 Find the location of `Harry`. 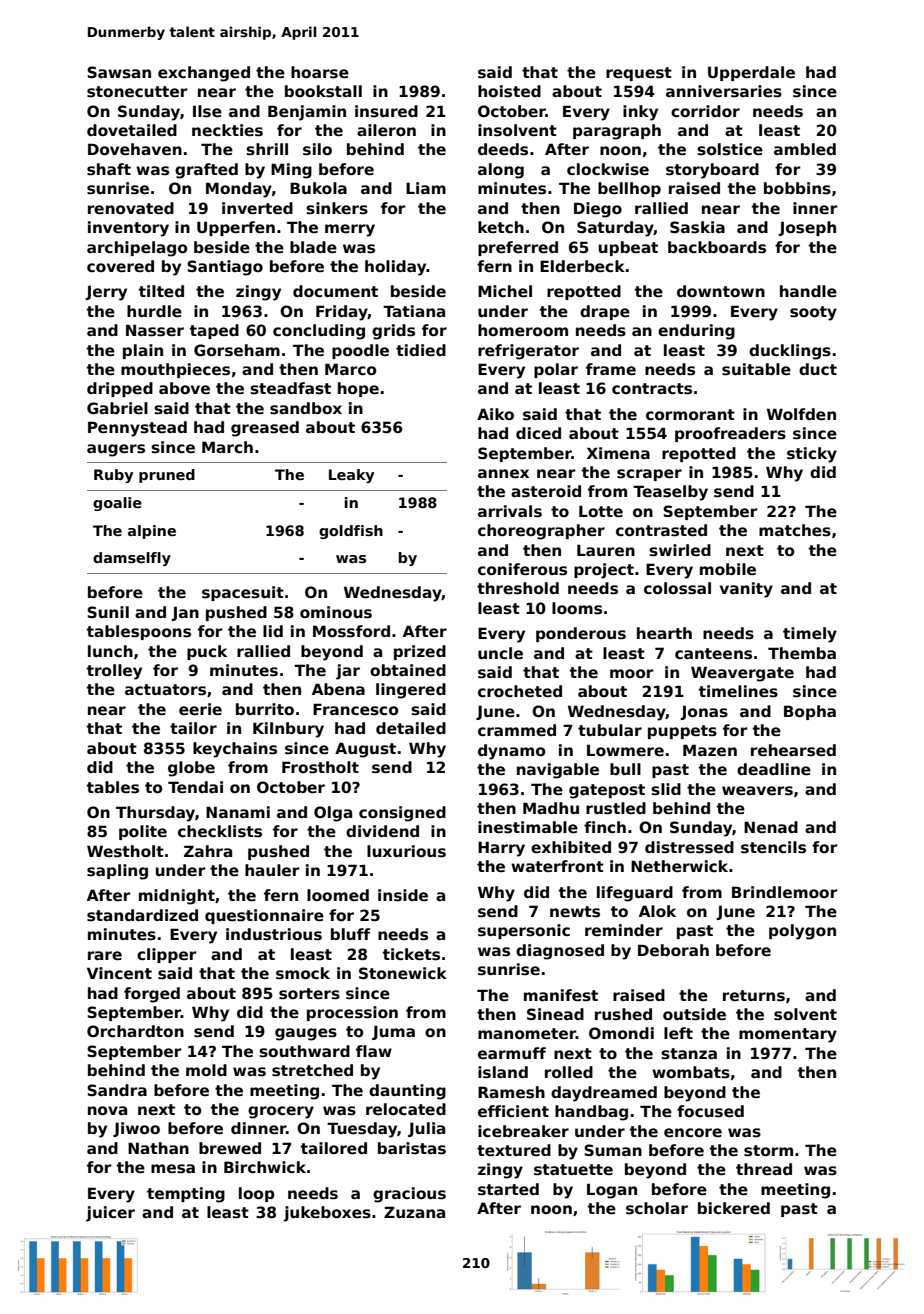

Harry is located at coordinates (501, 849).
